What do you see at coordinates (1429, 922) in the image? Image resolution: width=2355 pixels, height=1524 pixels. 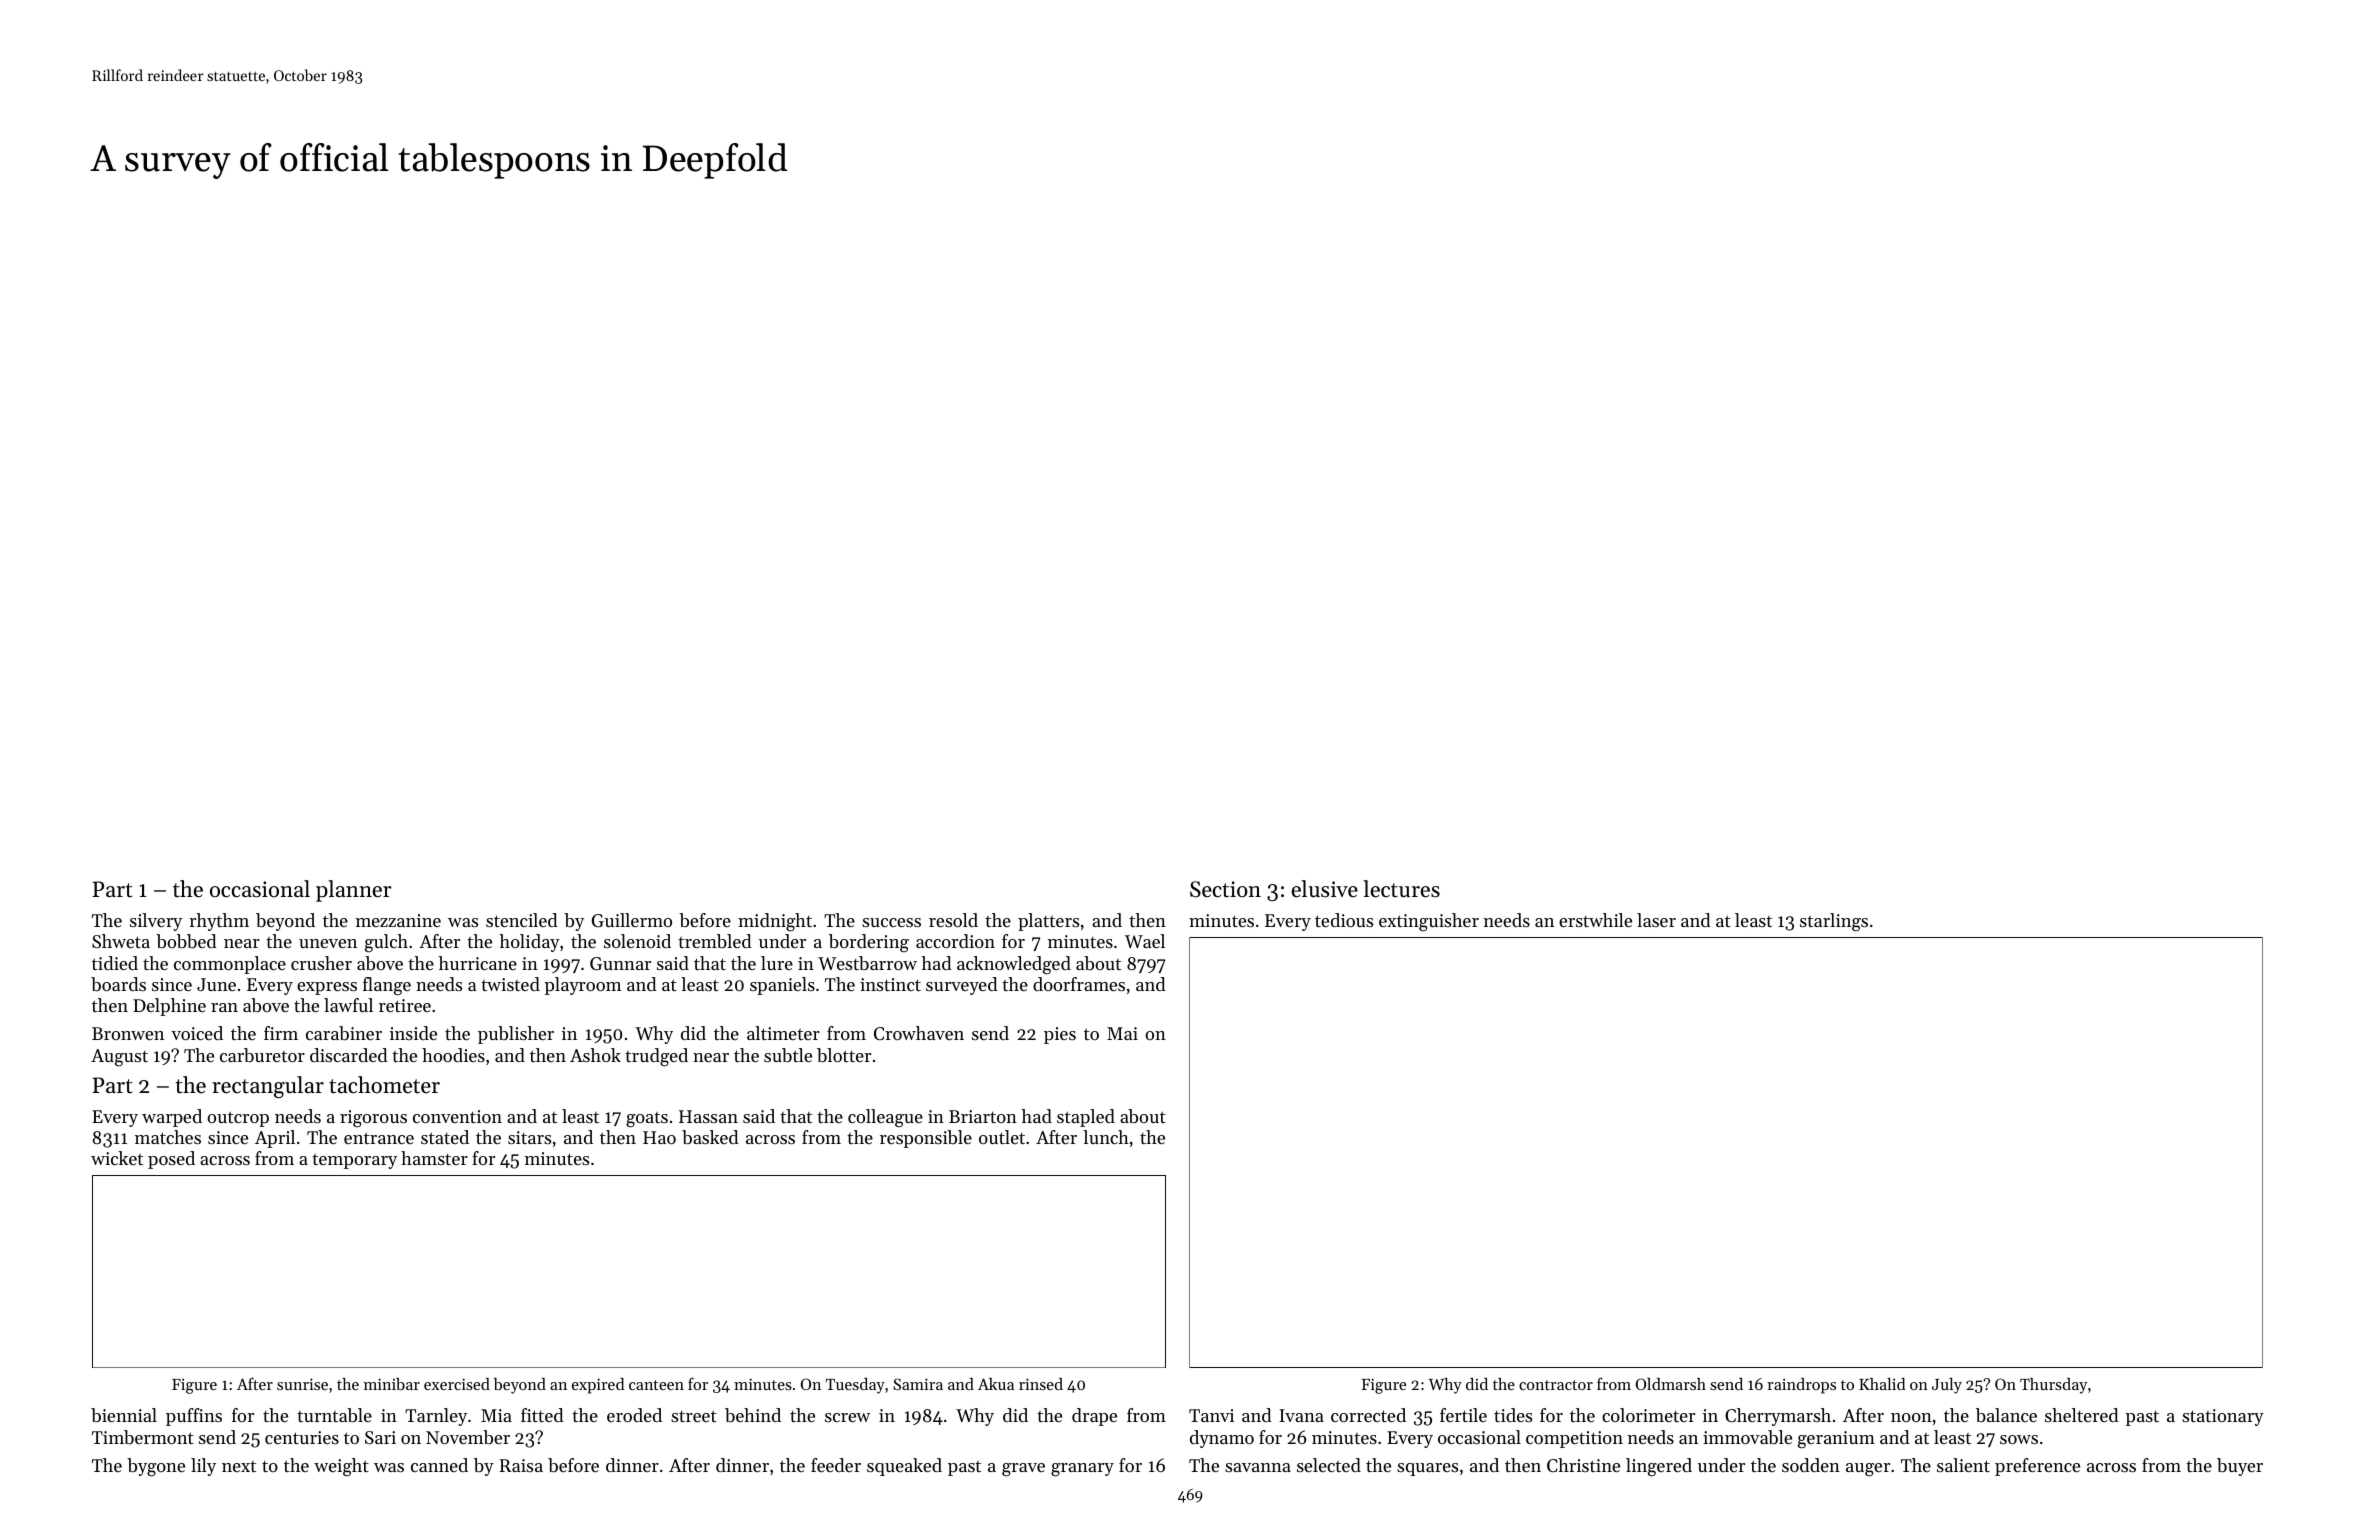 I see `extinguisher` at bounding box center [1429, 922].
